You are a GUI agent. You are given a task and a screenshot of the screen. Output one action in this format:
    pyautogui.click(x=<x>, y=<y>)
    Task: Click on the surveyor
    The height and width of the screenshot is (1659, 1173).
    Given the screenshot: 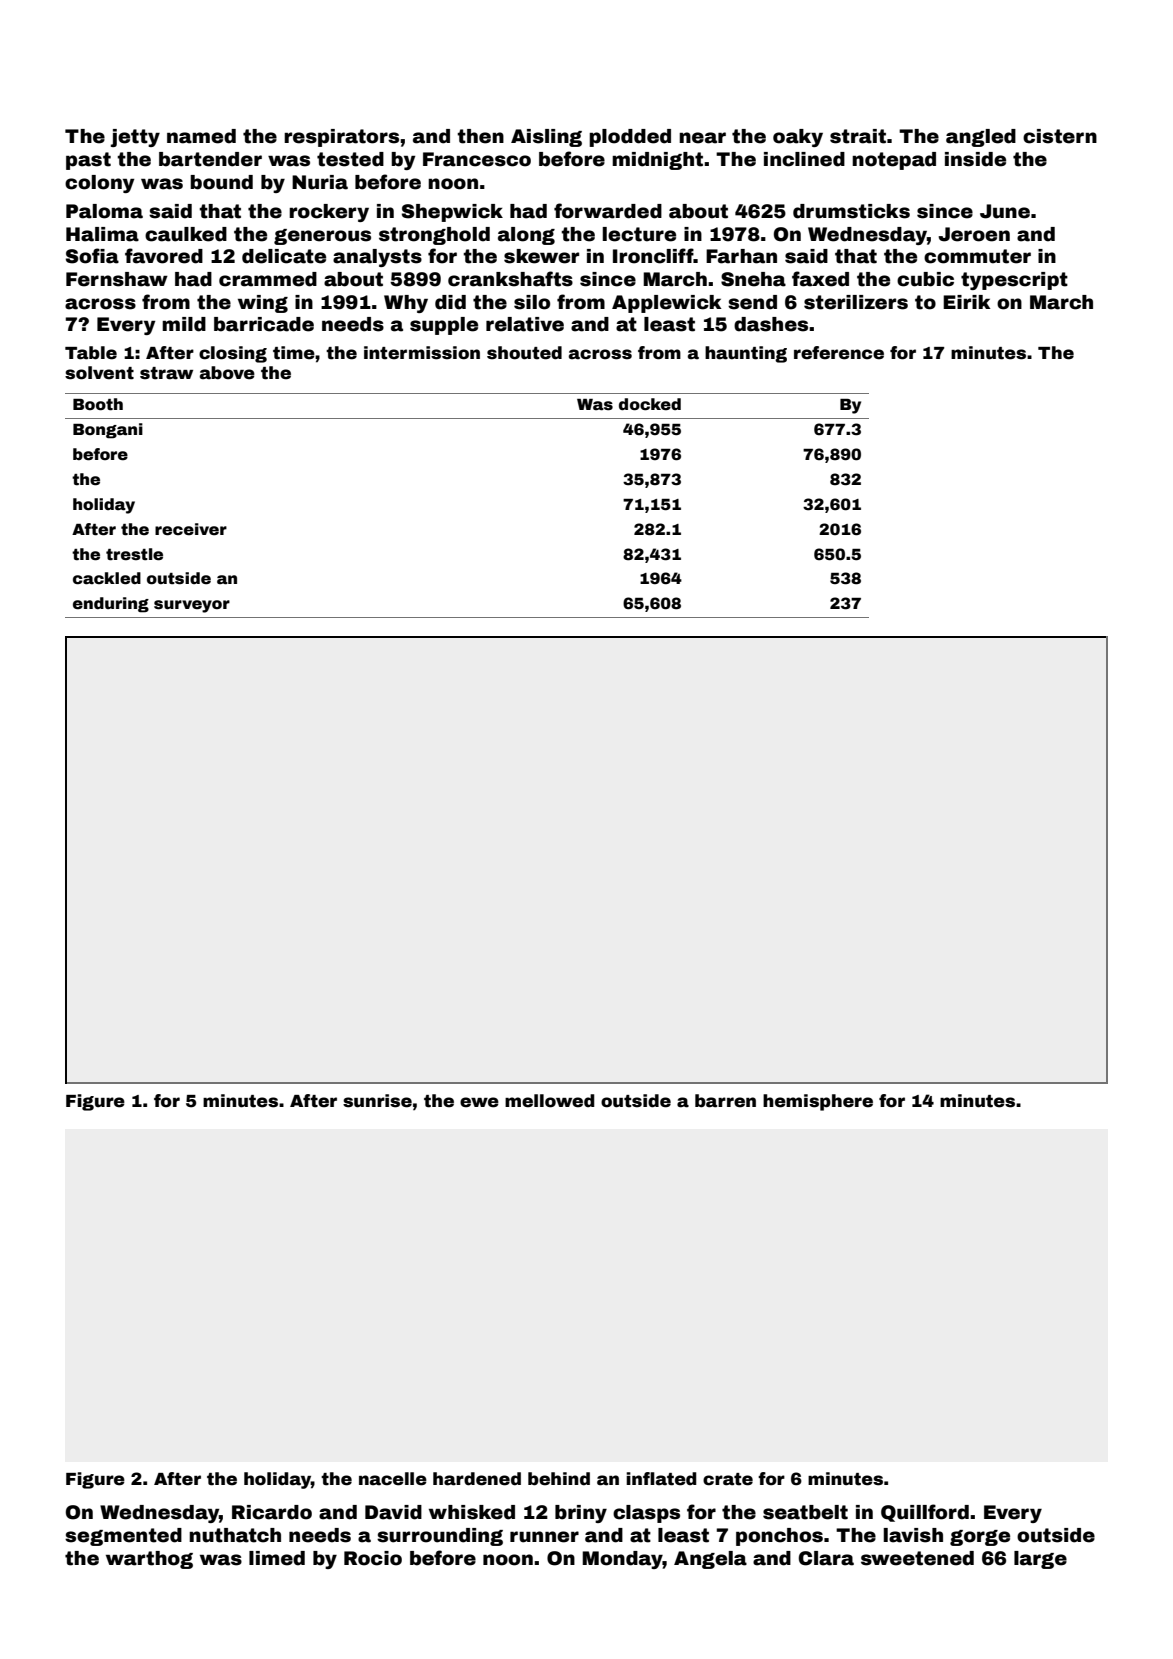 What is the action you would take?
    pyautogui.click(x=192, y=606)
